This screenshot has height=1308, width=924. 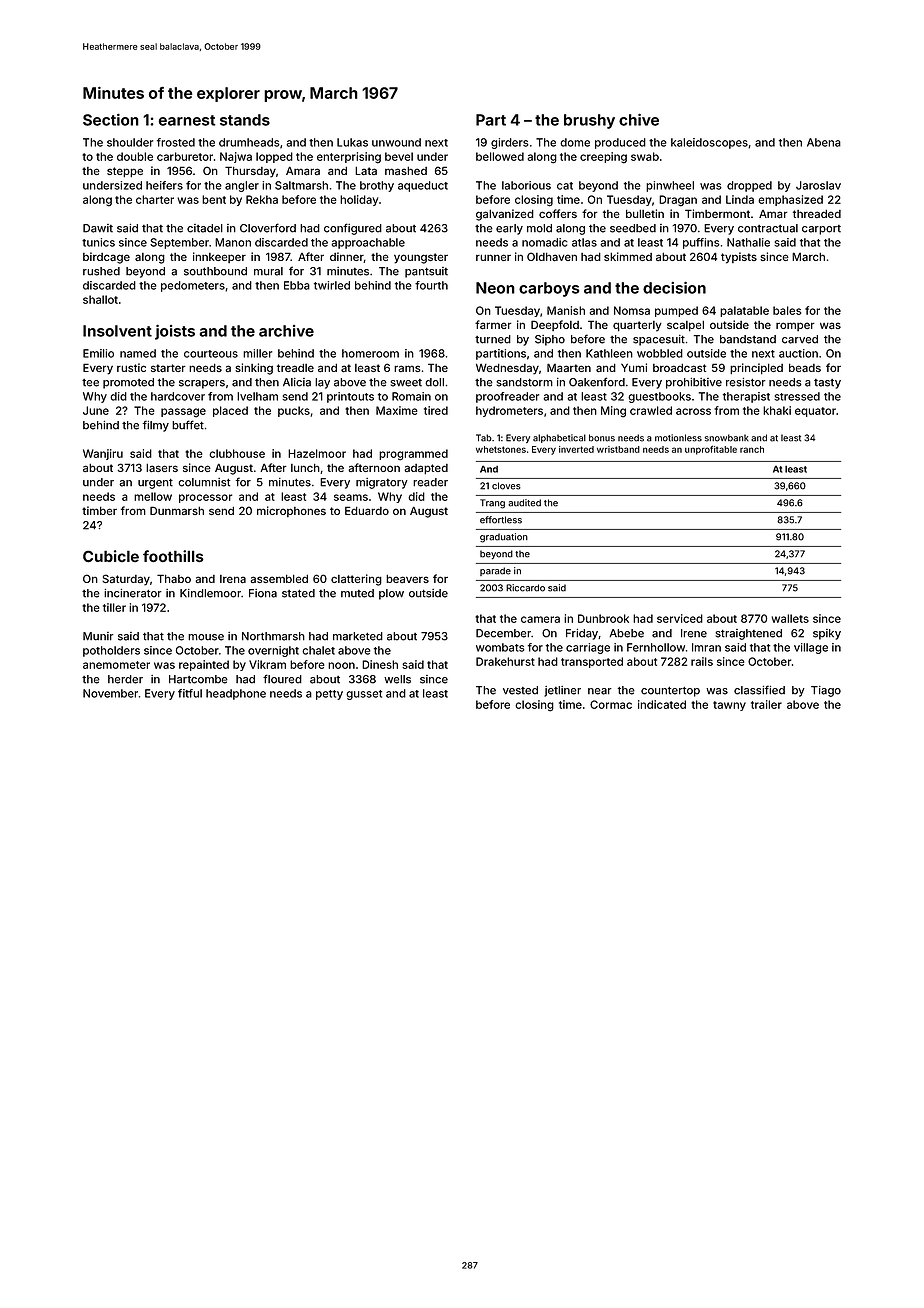 I want to click on hydrometers, so click(x=509, y=411).
